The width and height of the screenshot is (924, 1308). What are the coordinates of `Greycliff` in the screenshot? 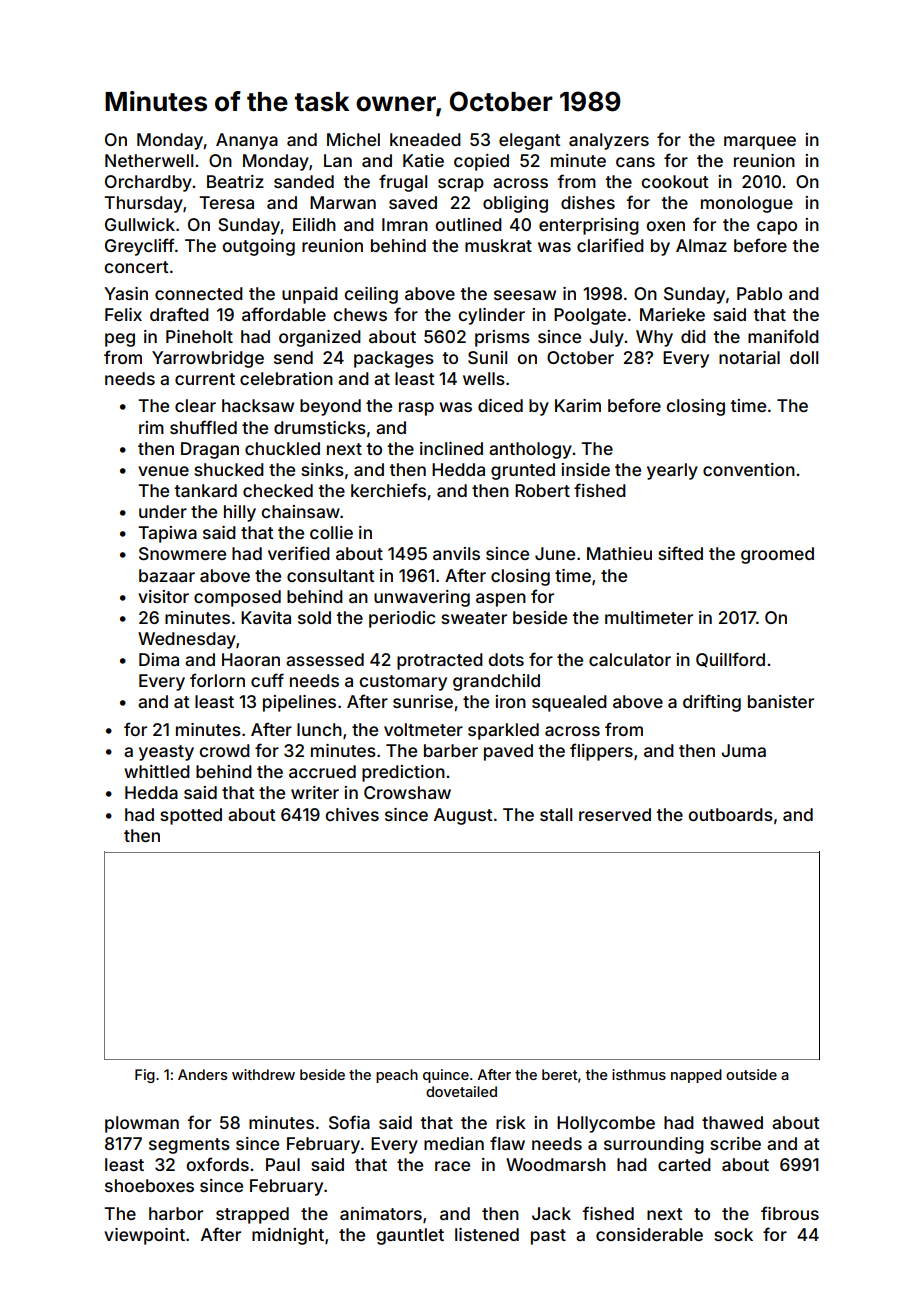 It's located at (140, 247).
